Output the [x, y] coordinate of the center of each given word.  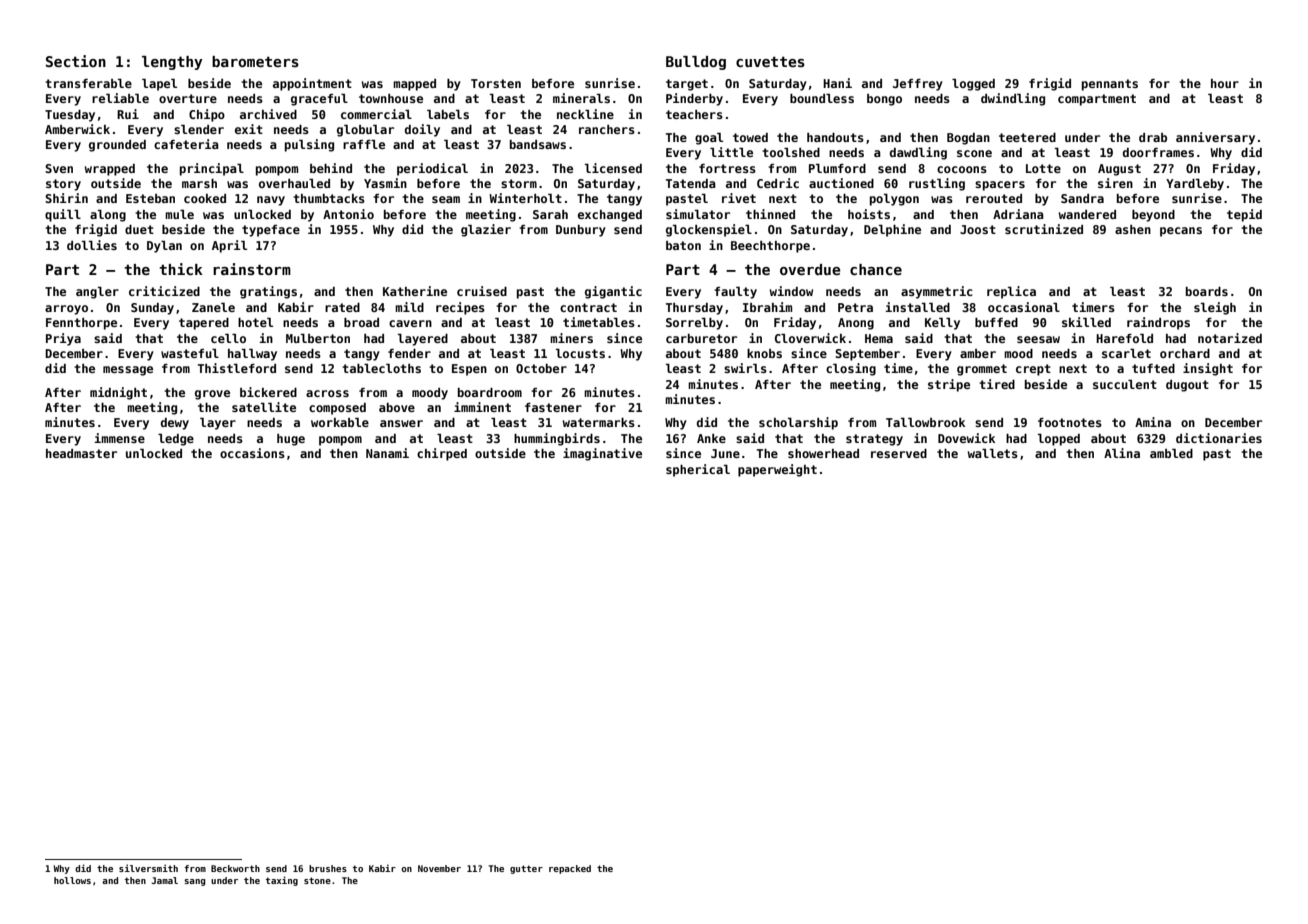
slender [199, 129]
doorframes [1158, 152]
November [439, 868]
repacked [570, 869]
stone [317, 880]
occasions [252, 453]
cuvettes [770, 61]
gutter [526, 869]
